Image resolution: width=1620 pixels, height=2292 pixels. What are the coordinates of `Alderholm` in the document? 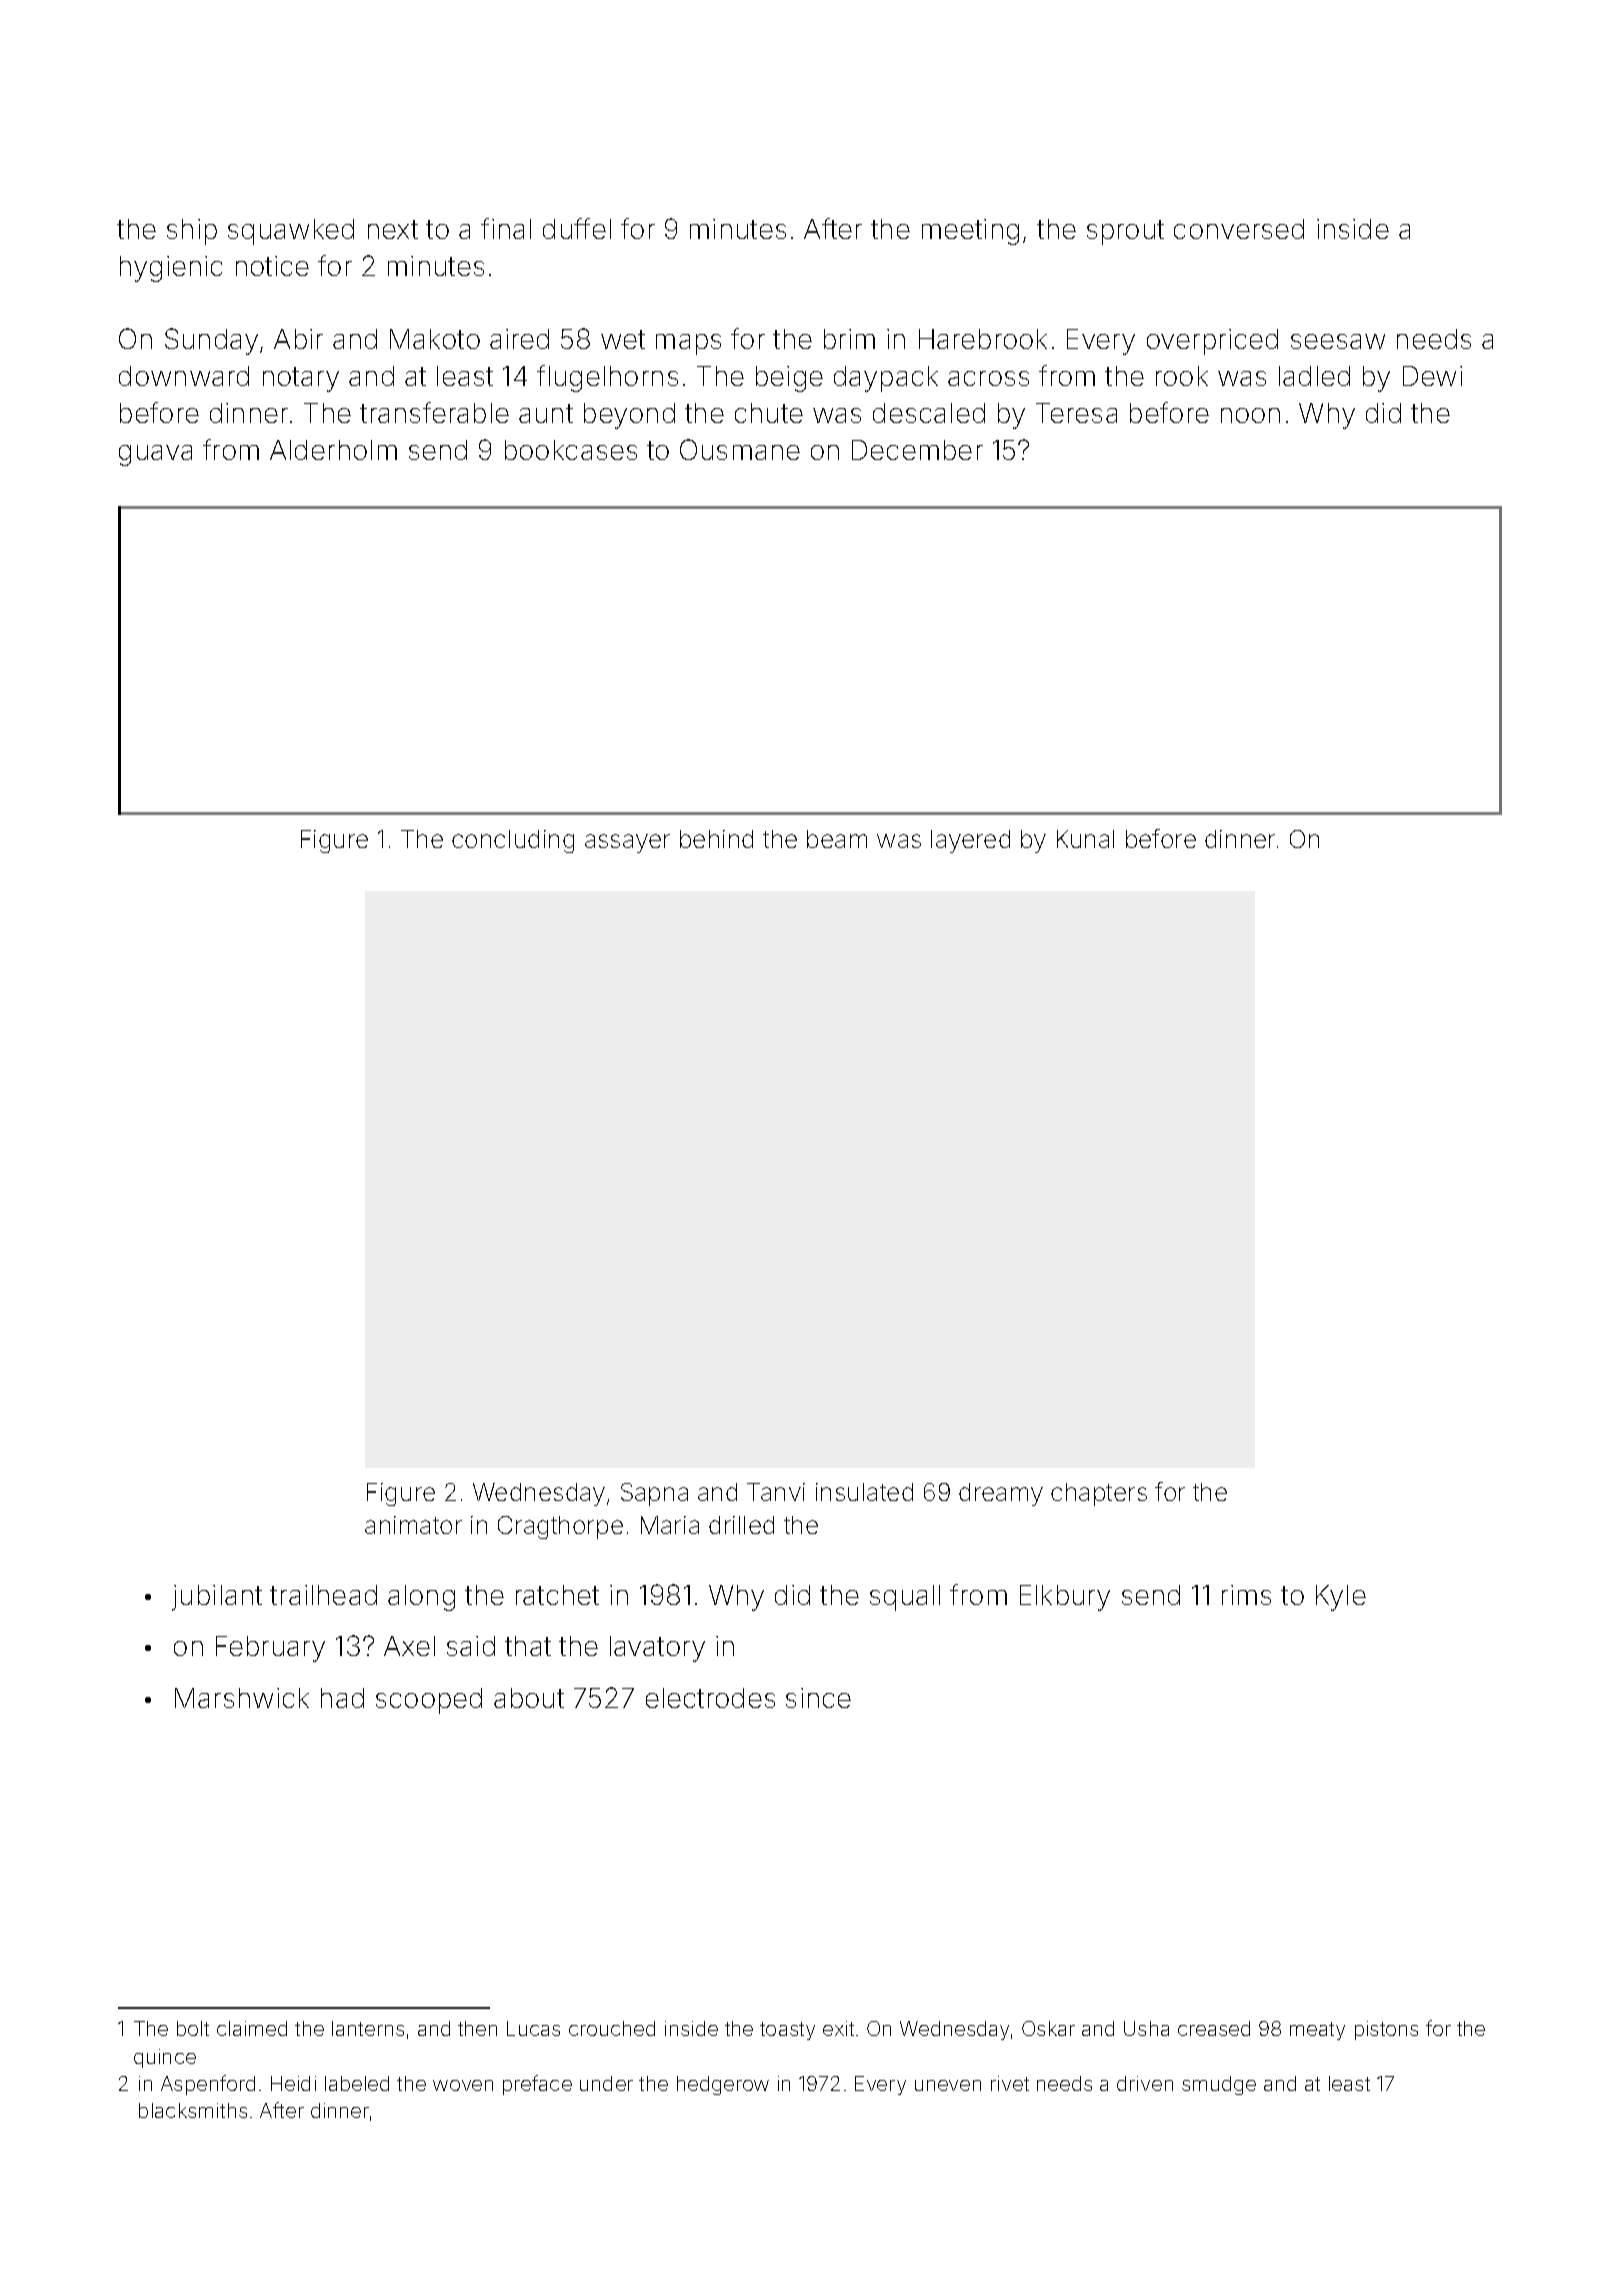 It's located at (333, 450).
